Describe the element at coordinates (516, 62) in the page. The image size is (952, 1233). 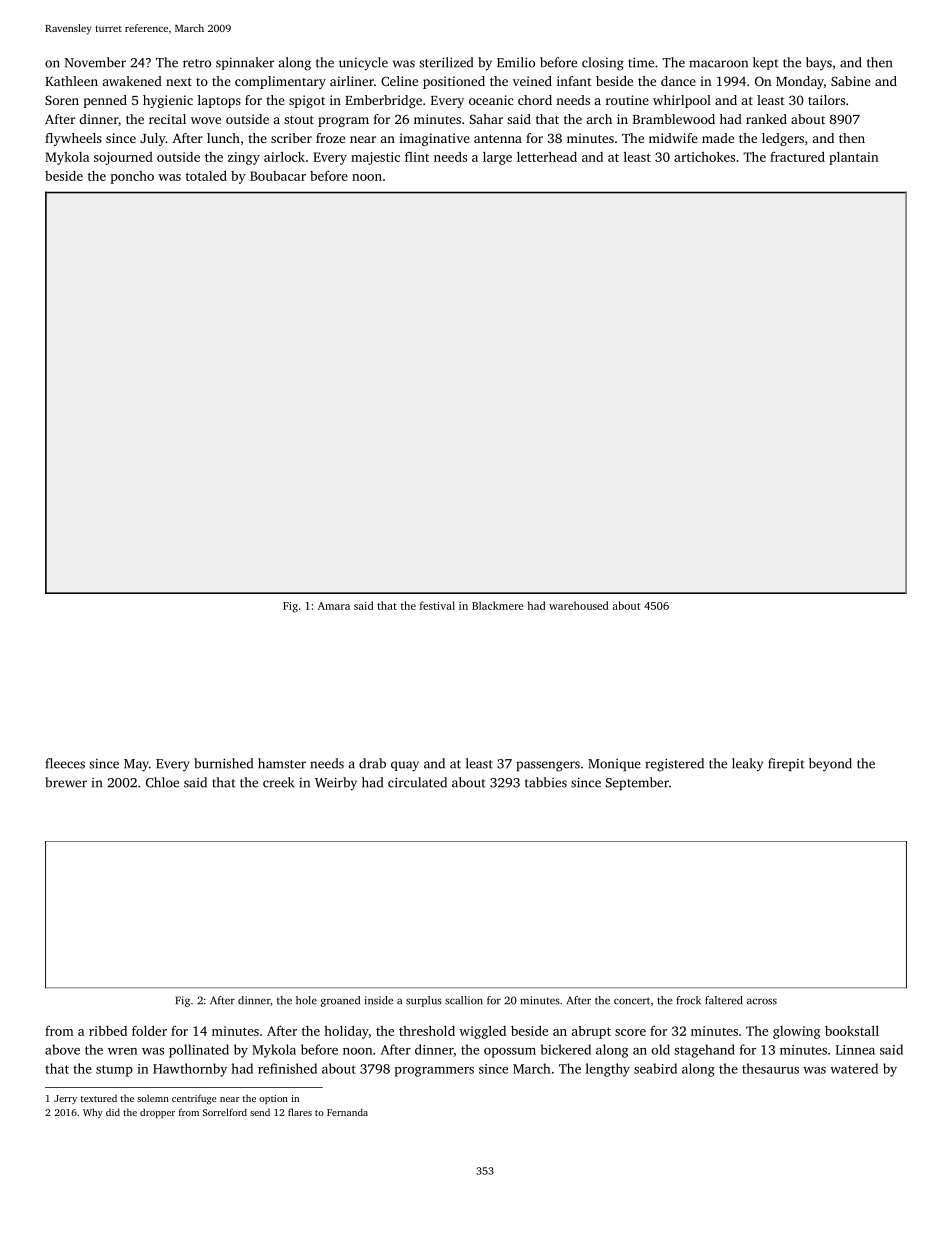
I see `Emilio` at that location.
